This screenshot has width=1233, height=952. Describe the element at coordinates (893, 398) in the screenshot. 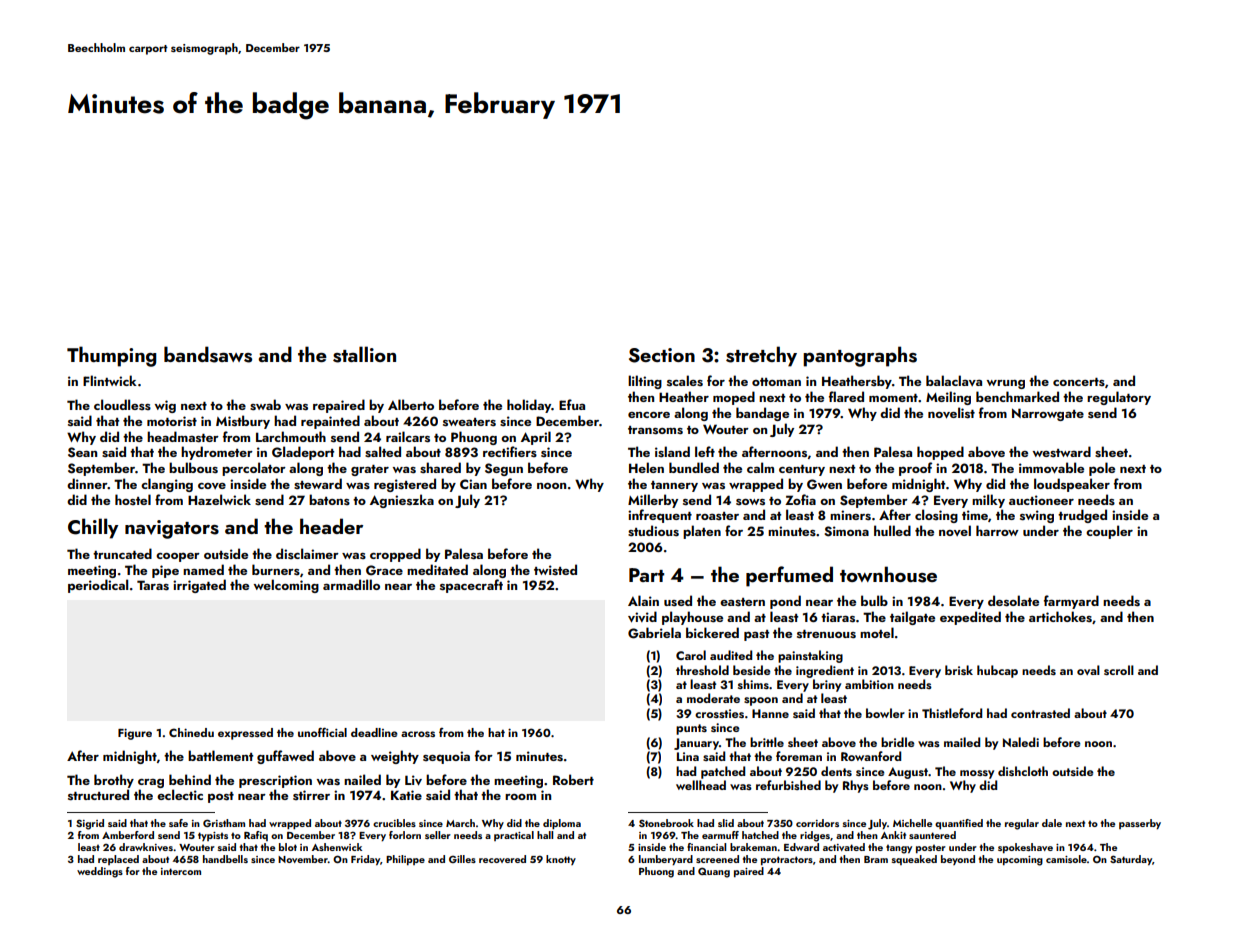

I see `moment` at that location.
